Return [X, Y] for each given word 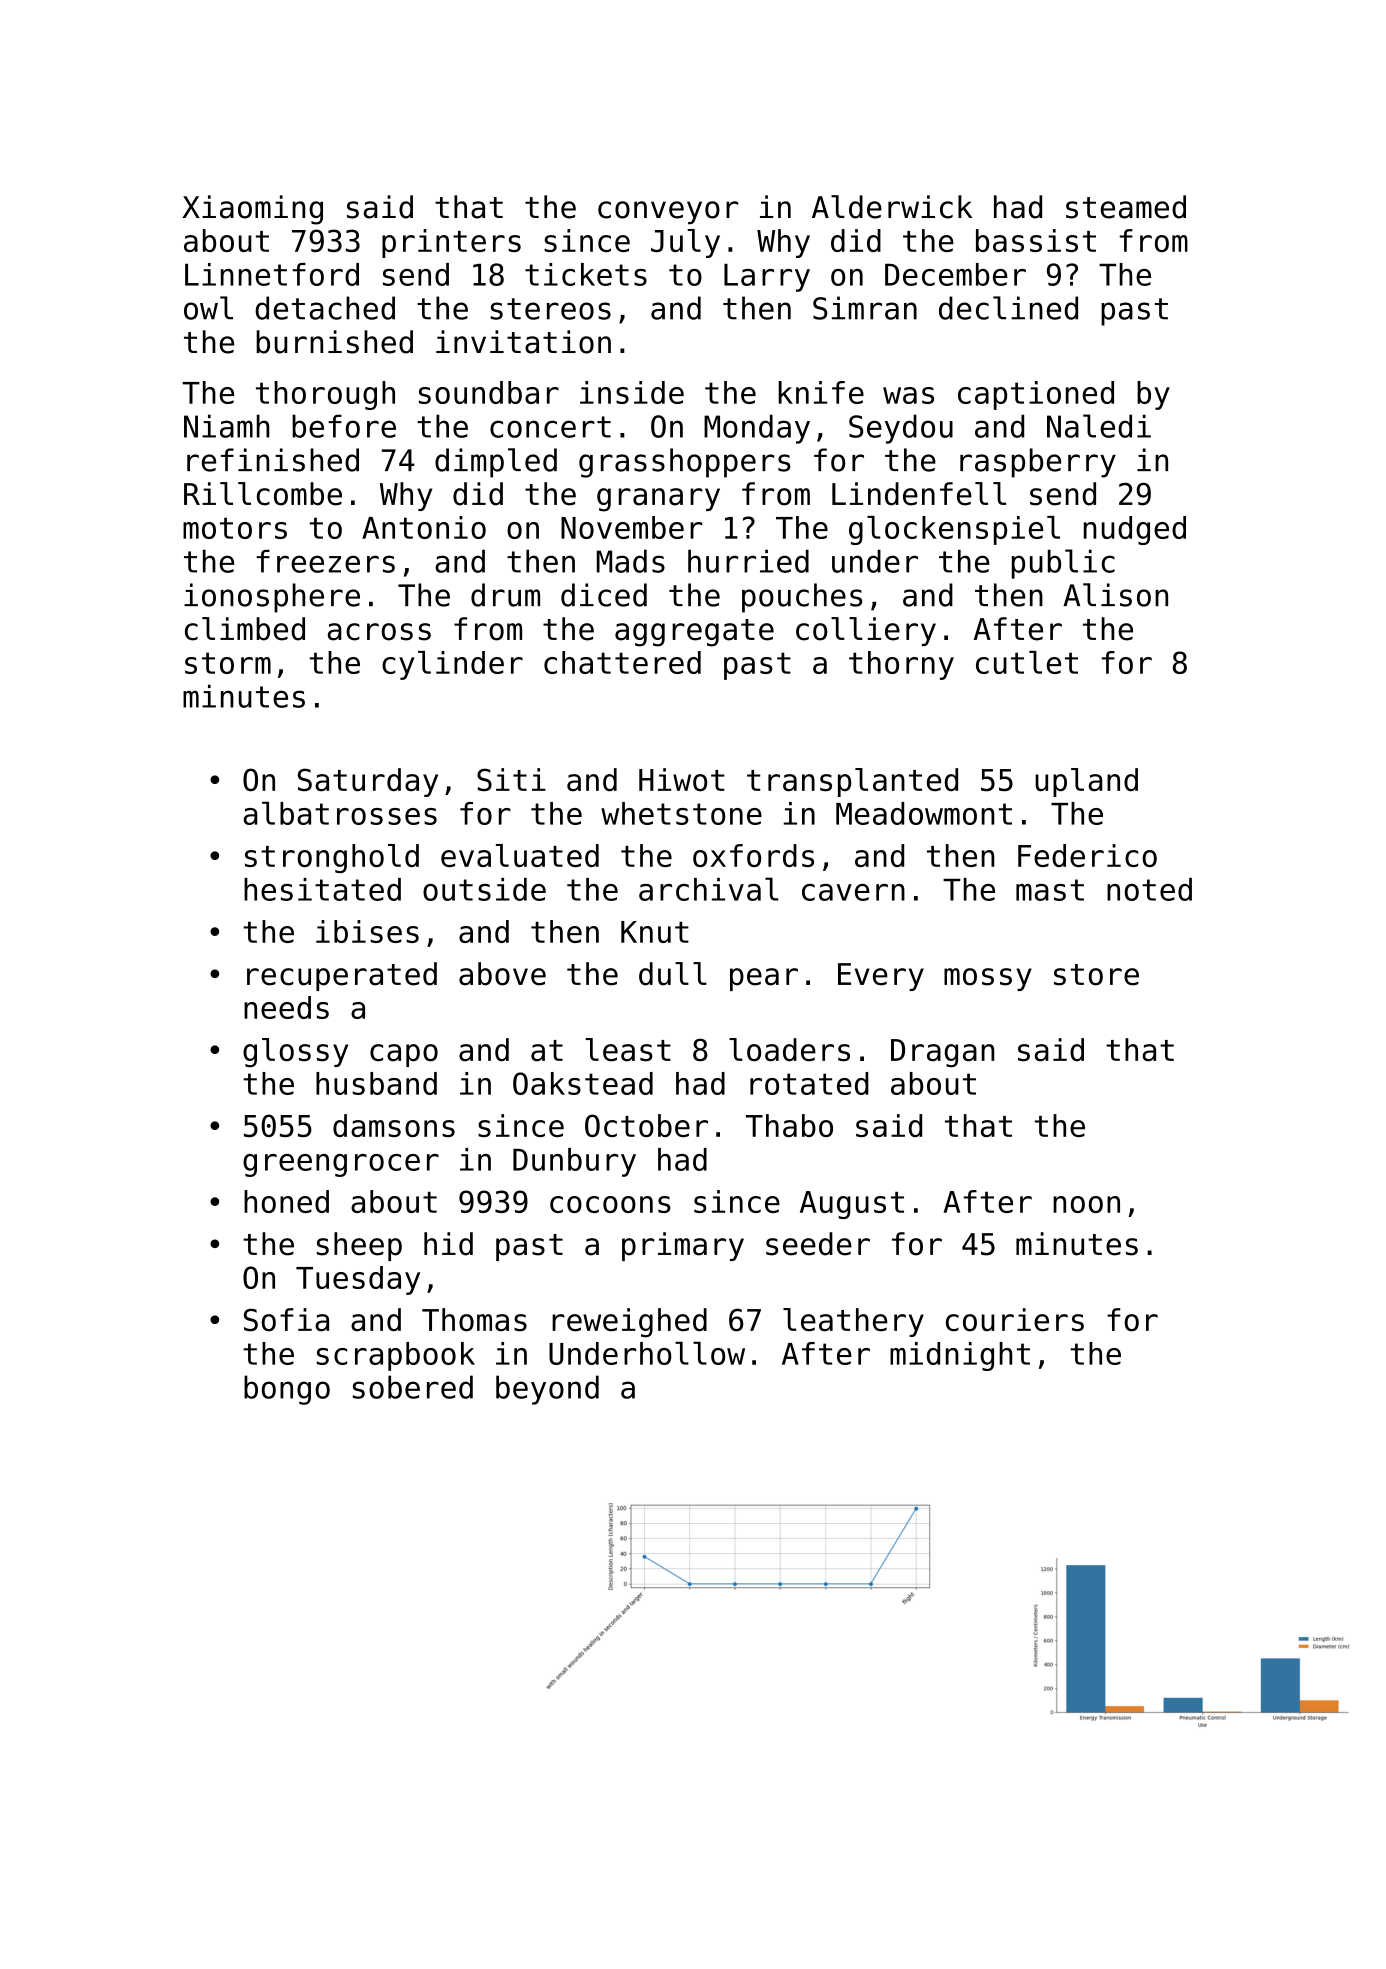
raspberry [1038, 463]
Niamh [226, 426]
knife [821, 392]
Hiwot [682, 780]
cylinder [452, 665]
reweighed [629, 1323]
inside [632, 392]
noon [1086, 1204]
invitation [523, 342]
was [908, 395]
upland [1086, 782]
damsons [394, 1125]
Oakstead [583, 1083]
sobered [413, 1387]
